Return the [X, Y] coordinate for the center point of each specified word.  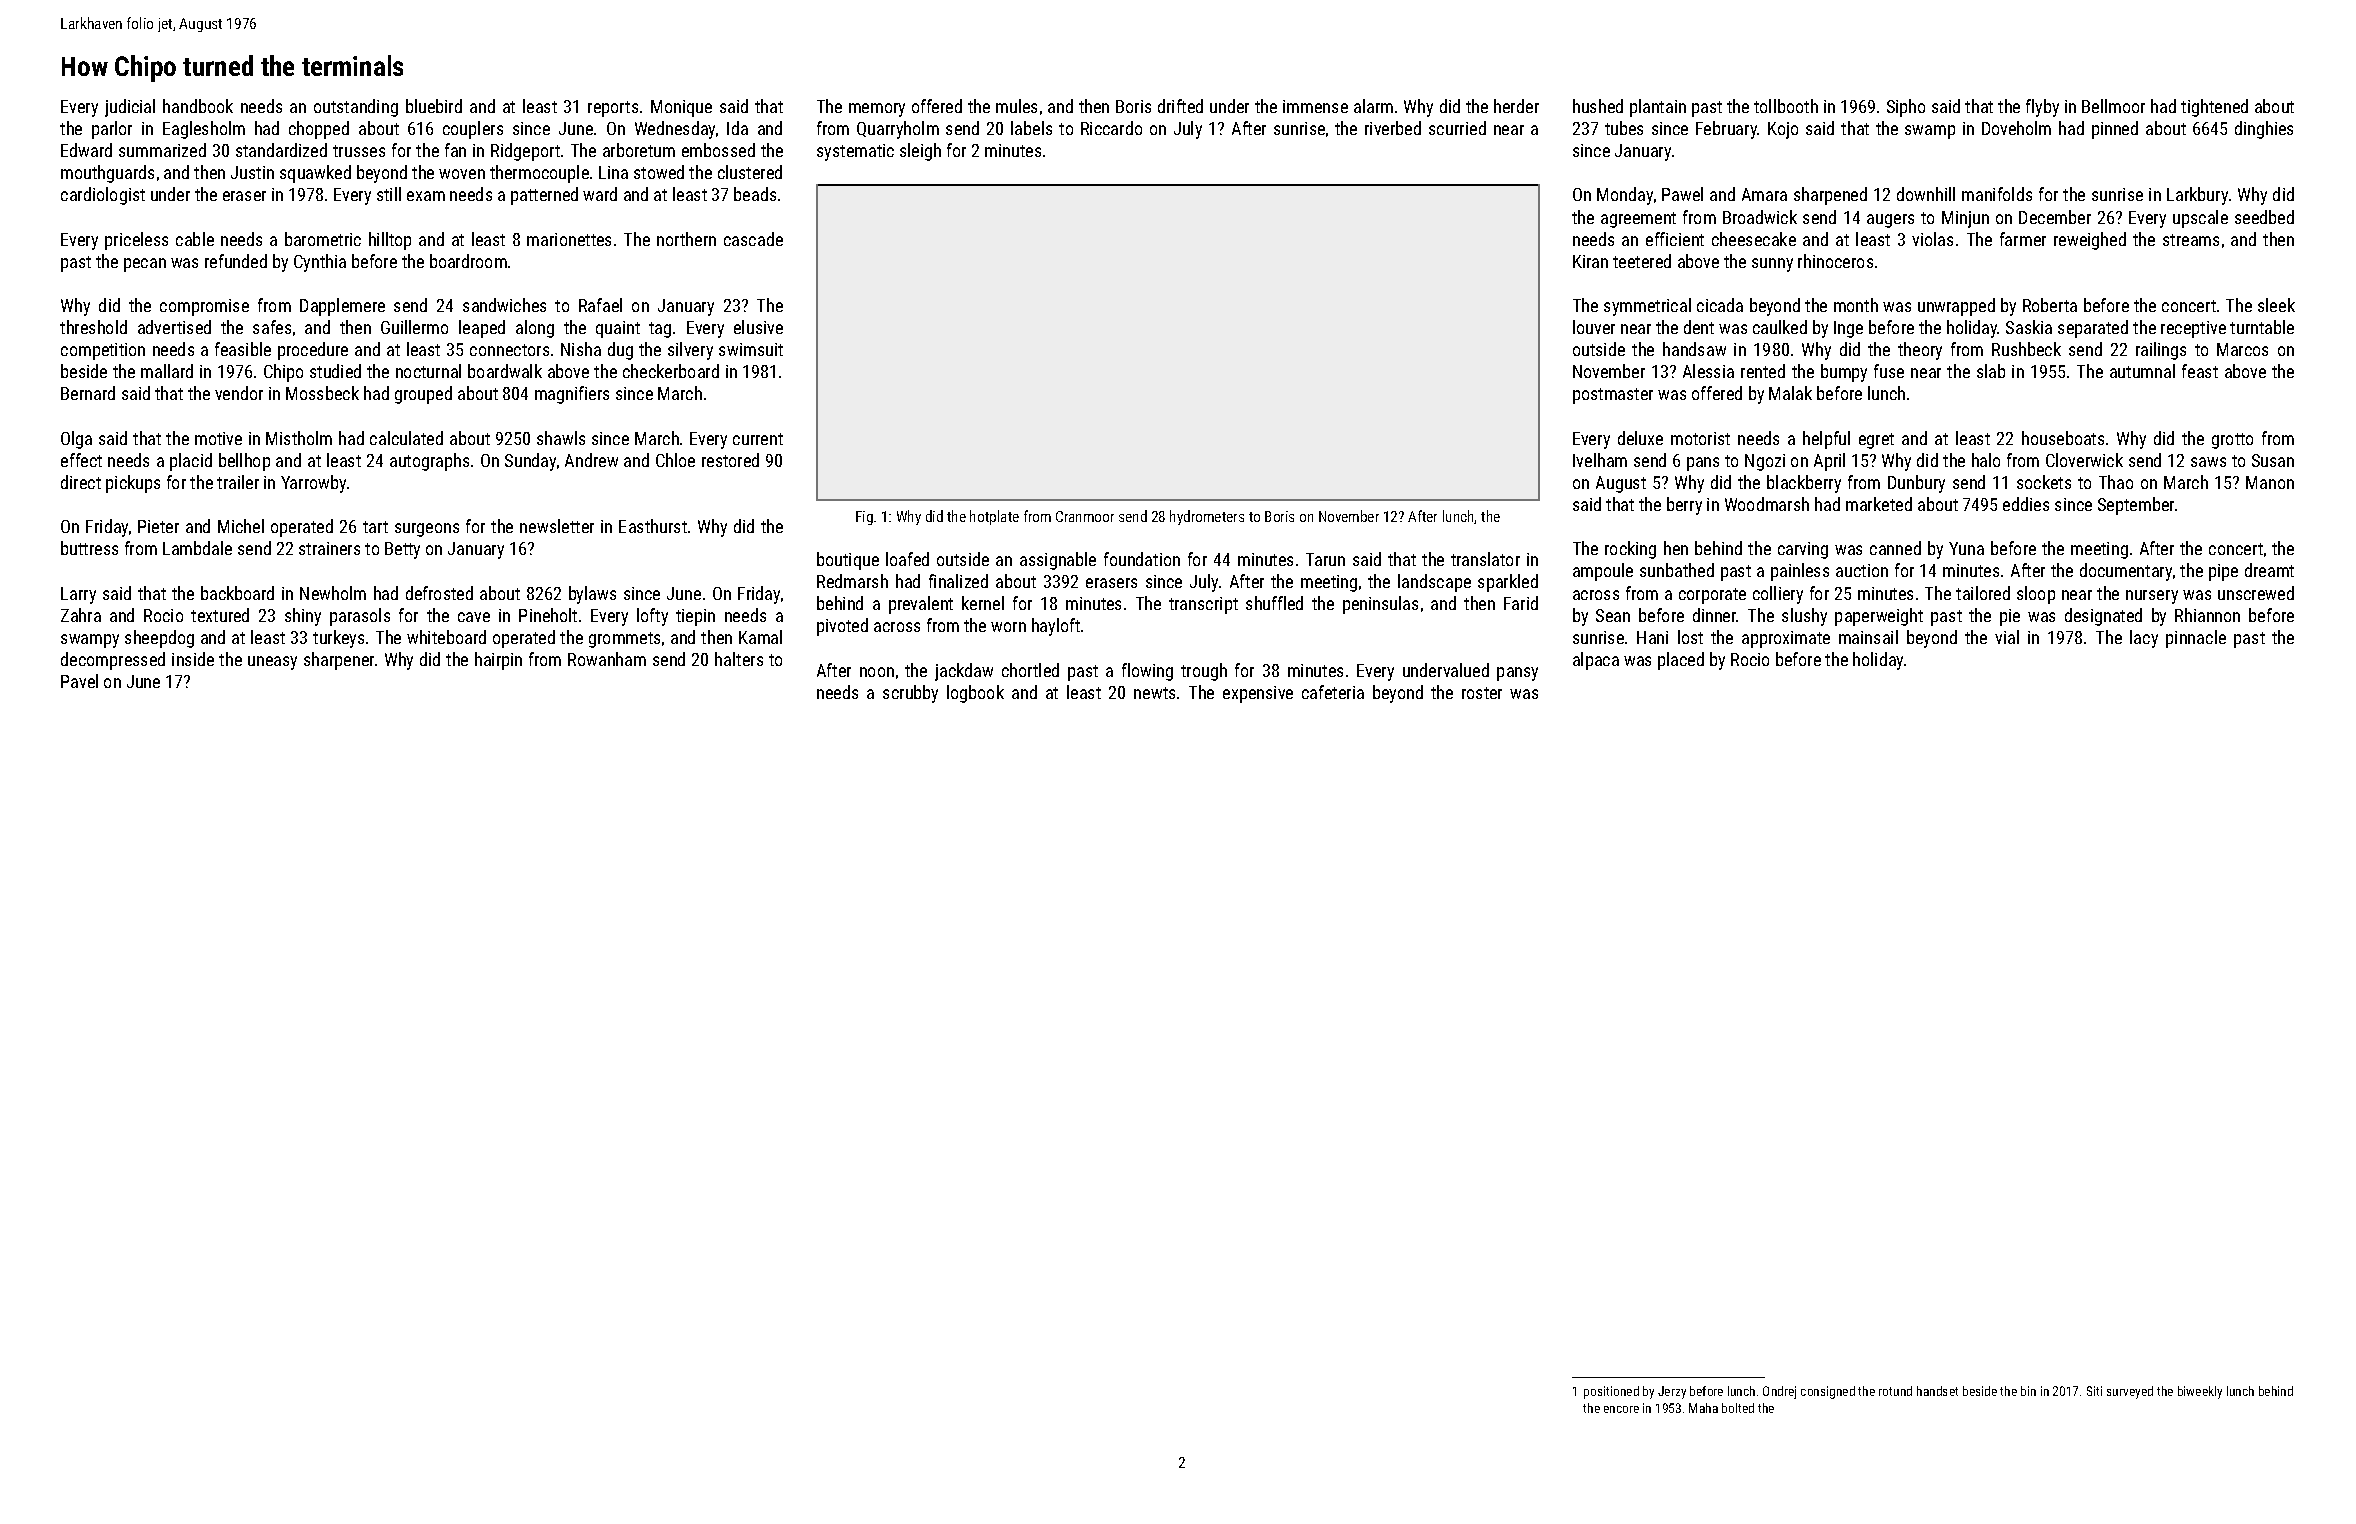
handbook [198, 106]
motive [218, 438]
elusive [758, 327]
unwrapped [1956, 307]
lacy [2144, 639]
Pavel [79, 681]
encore [1621, 1409]
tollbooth [1786, 106]
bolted [1738, 1408]
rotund [1895, 1391]
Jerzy [1672, 1392]
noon [877, 672]
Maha [1703, 1408]
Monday [1625, 196]
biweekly [2200, 1392]
